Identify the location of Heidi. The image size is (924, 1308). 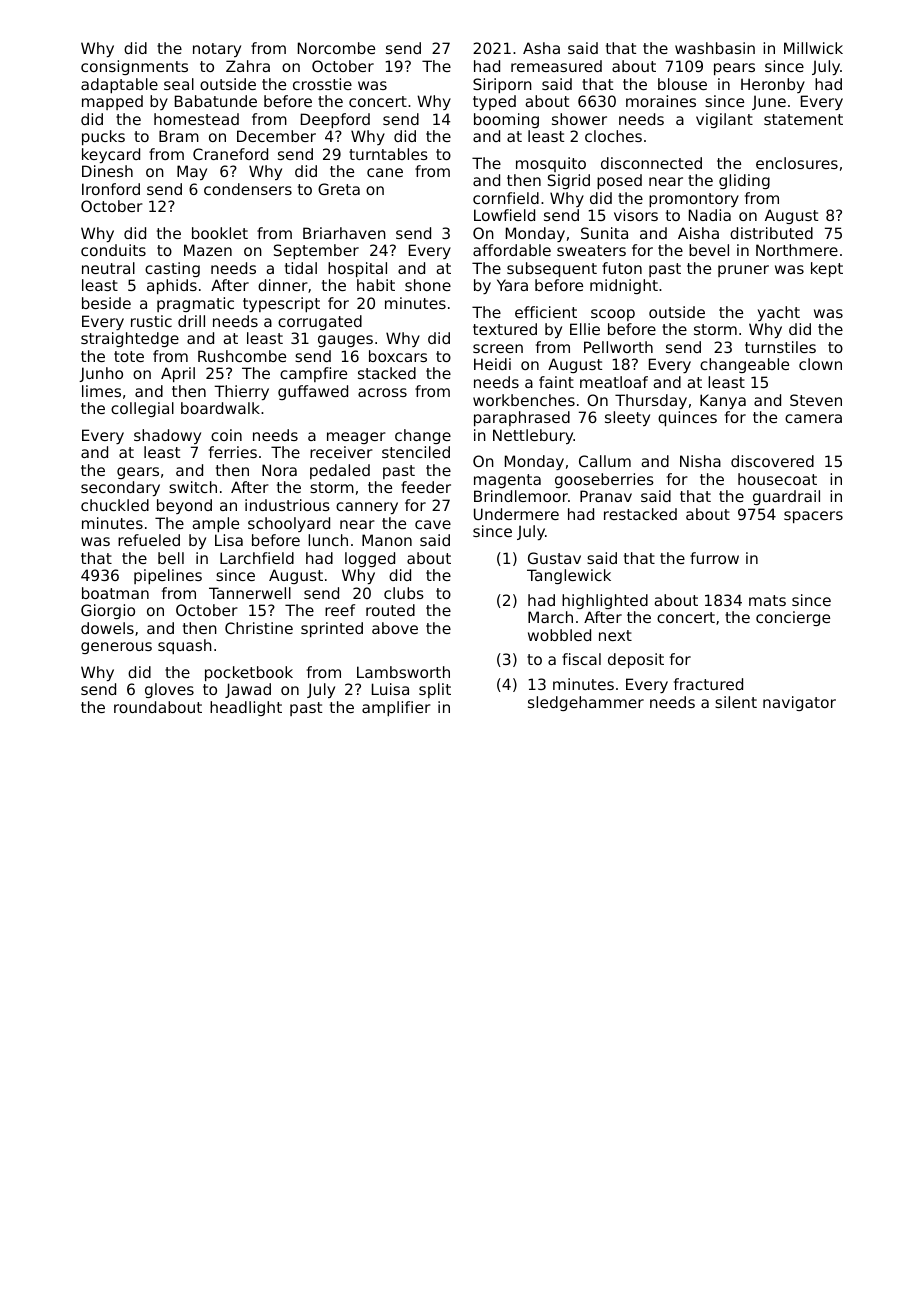
(492, 364).
